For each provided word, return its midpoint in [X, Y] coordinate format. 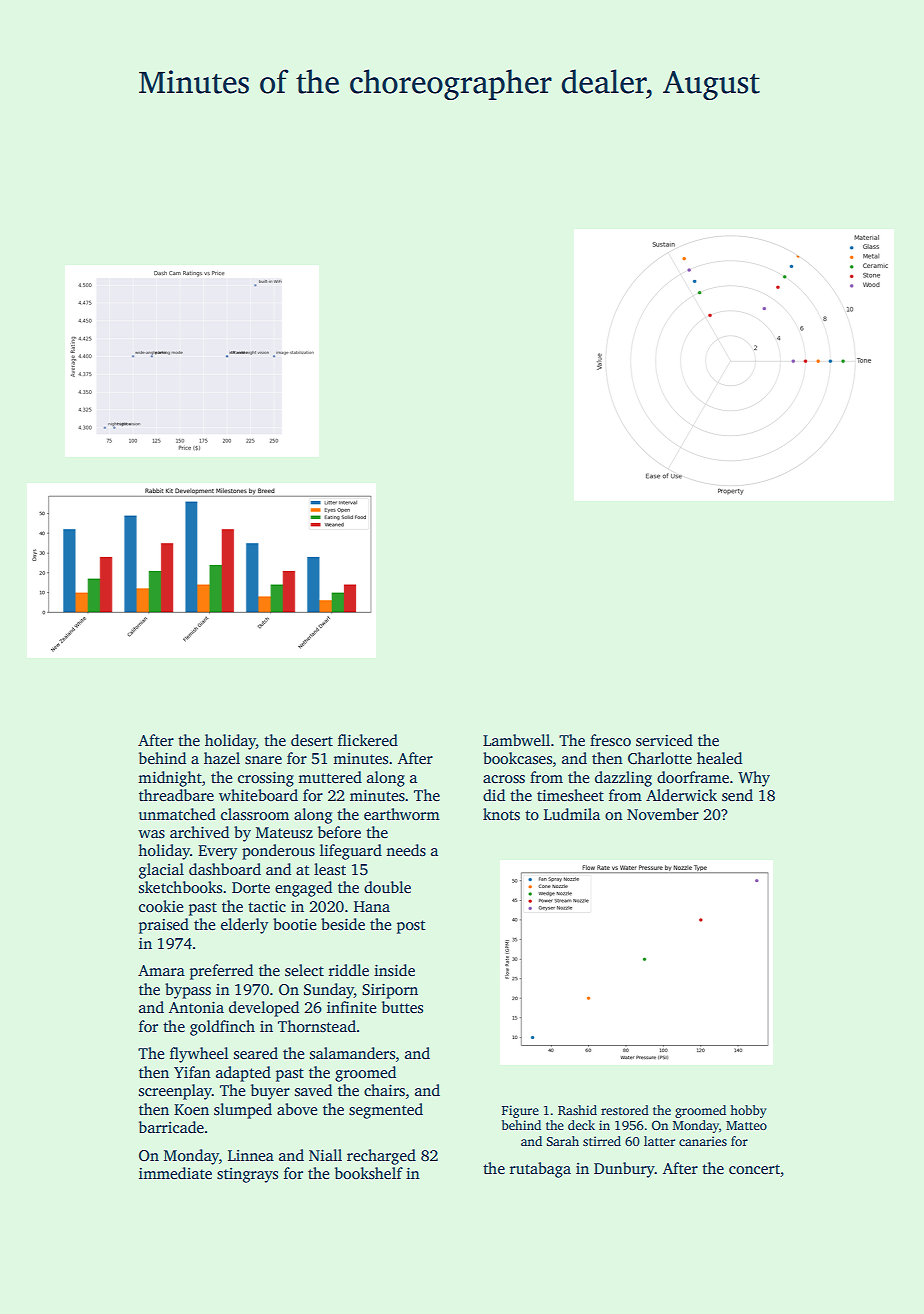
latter [659, 1141]
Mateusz [284, 832]
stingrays [247, 1175]
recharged [381, 1157]
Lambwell [516, 740]
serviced [664, 740]
